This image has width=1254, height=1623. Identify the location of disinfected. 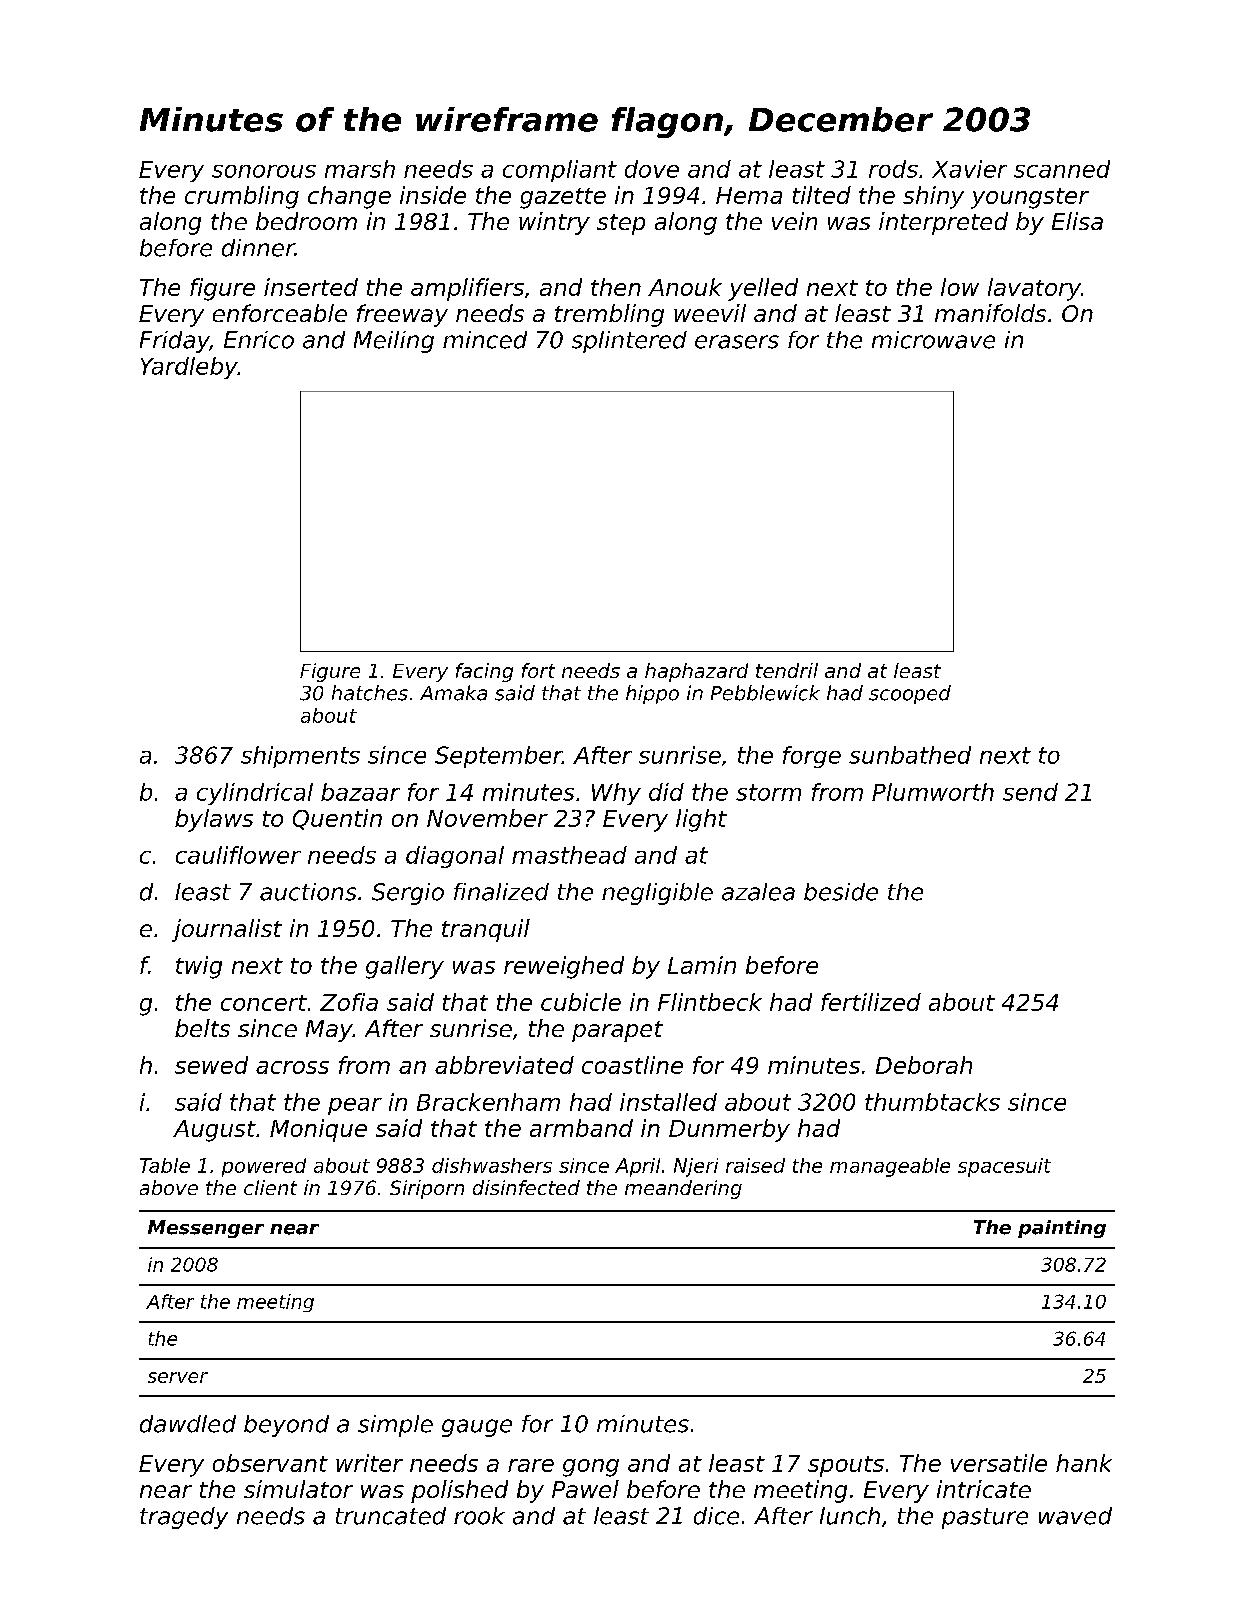
(526, 1187).
